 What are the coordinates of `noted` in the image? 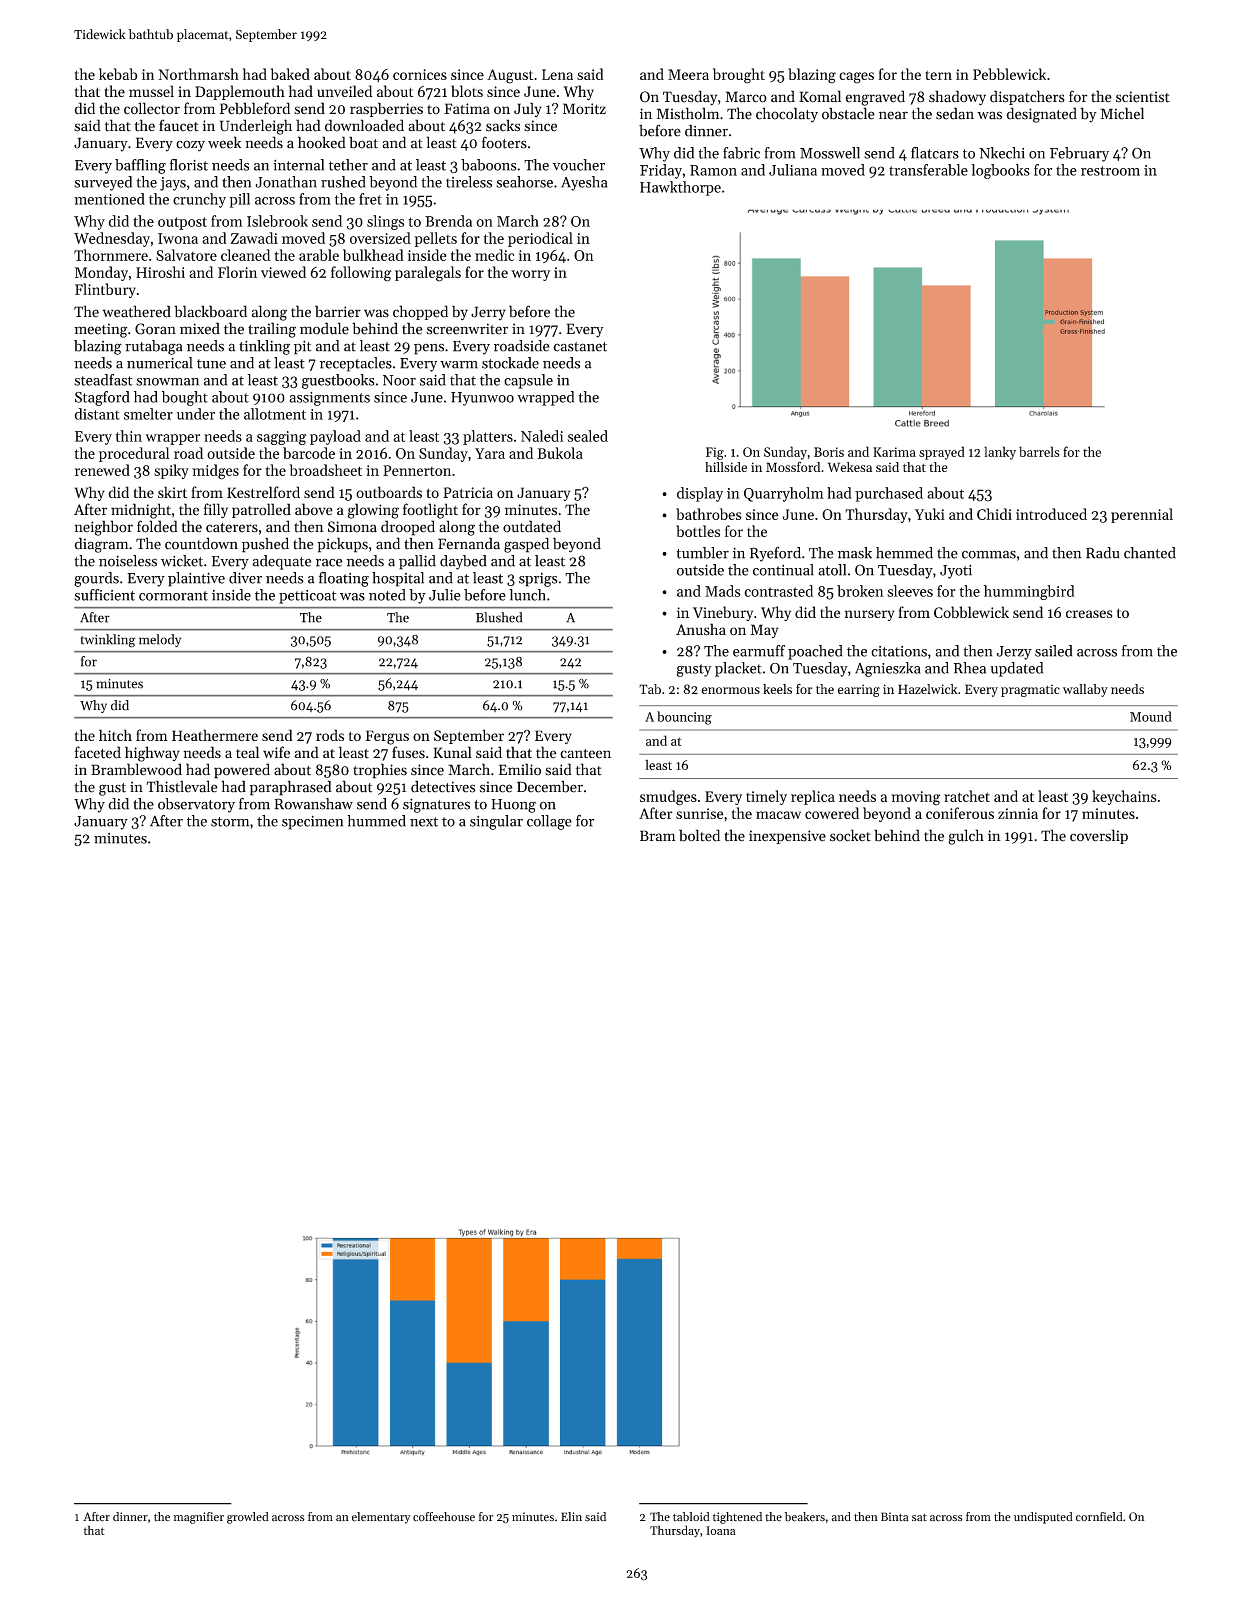 It's located at (387, 595).
